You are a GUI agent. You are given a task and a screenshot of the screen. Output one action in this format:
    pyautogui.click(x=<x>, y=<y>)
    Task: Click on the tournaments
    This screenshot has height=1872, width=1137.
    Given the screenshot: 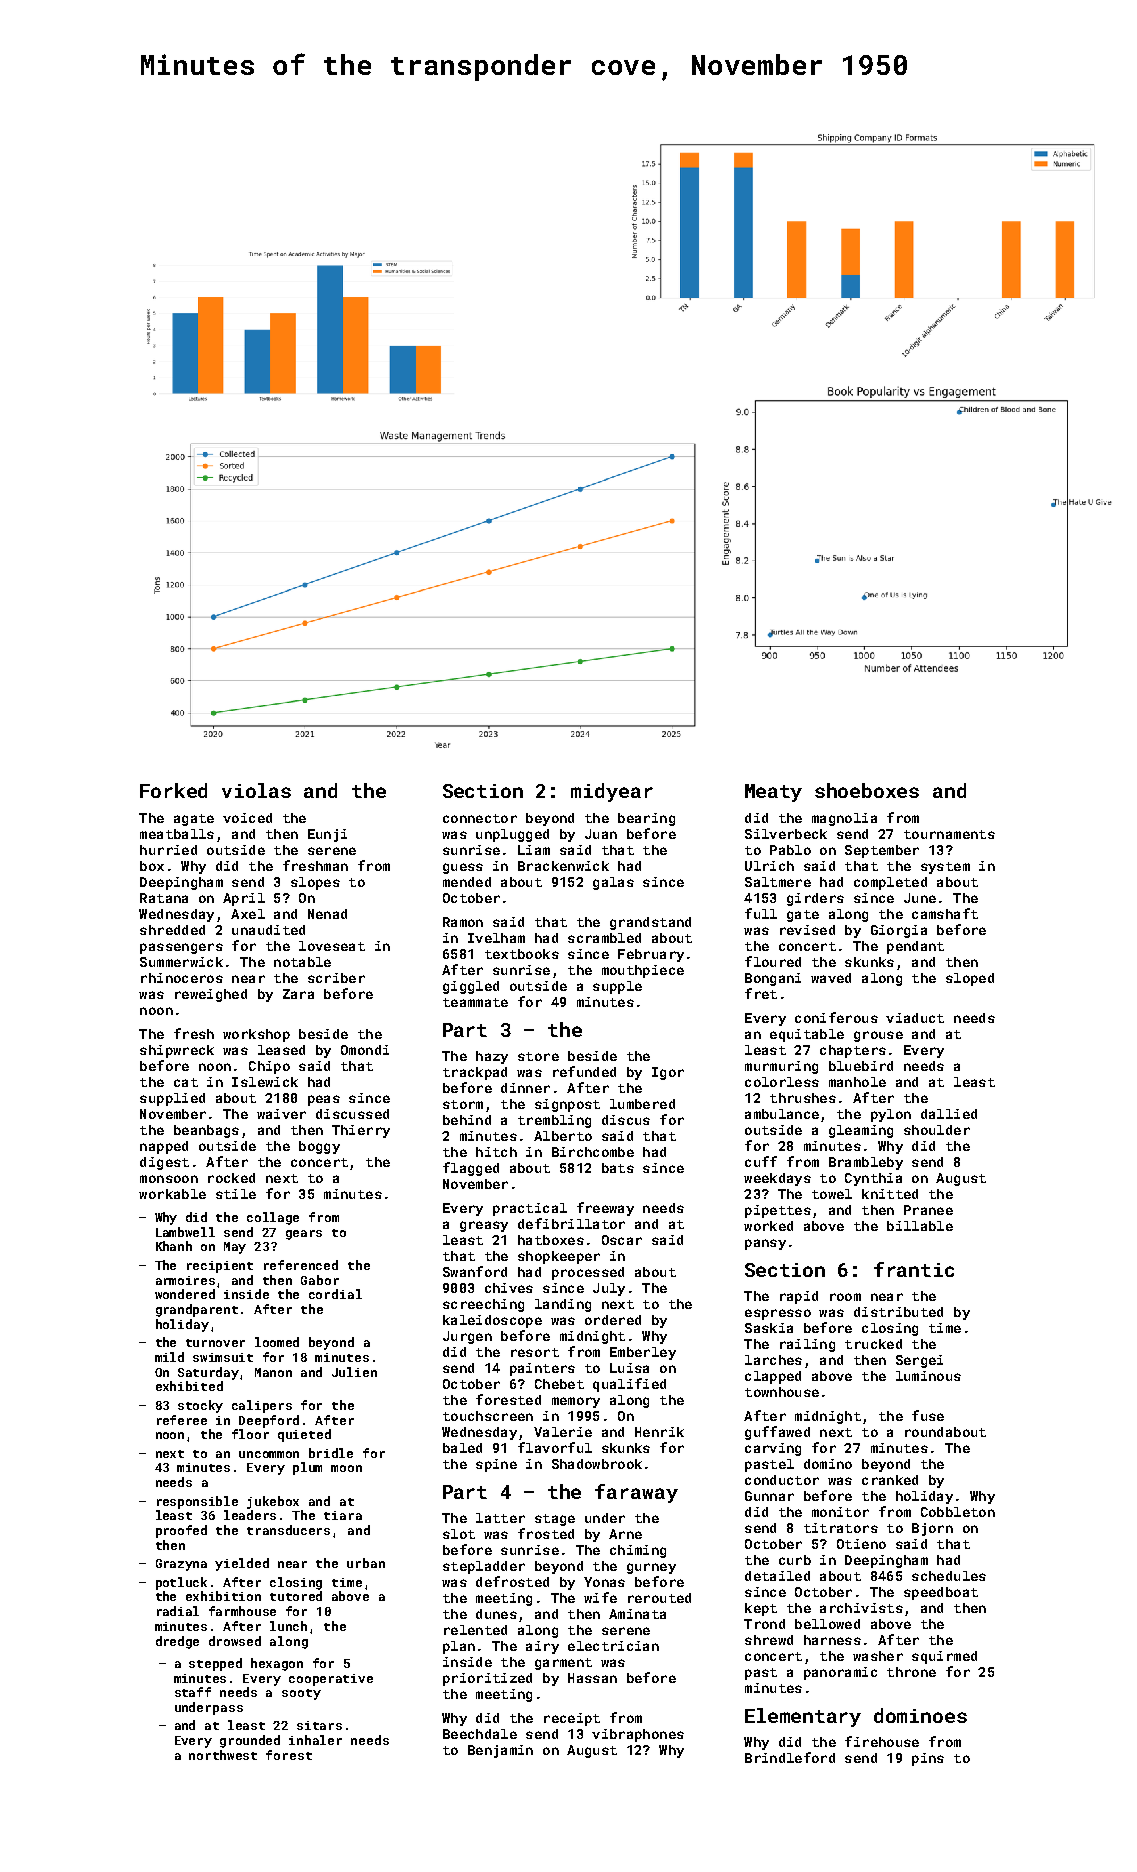 What is the action you would take?
    pyautogui.click(x=949, y=834)
